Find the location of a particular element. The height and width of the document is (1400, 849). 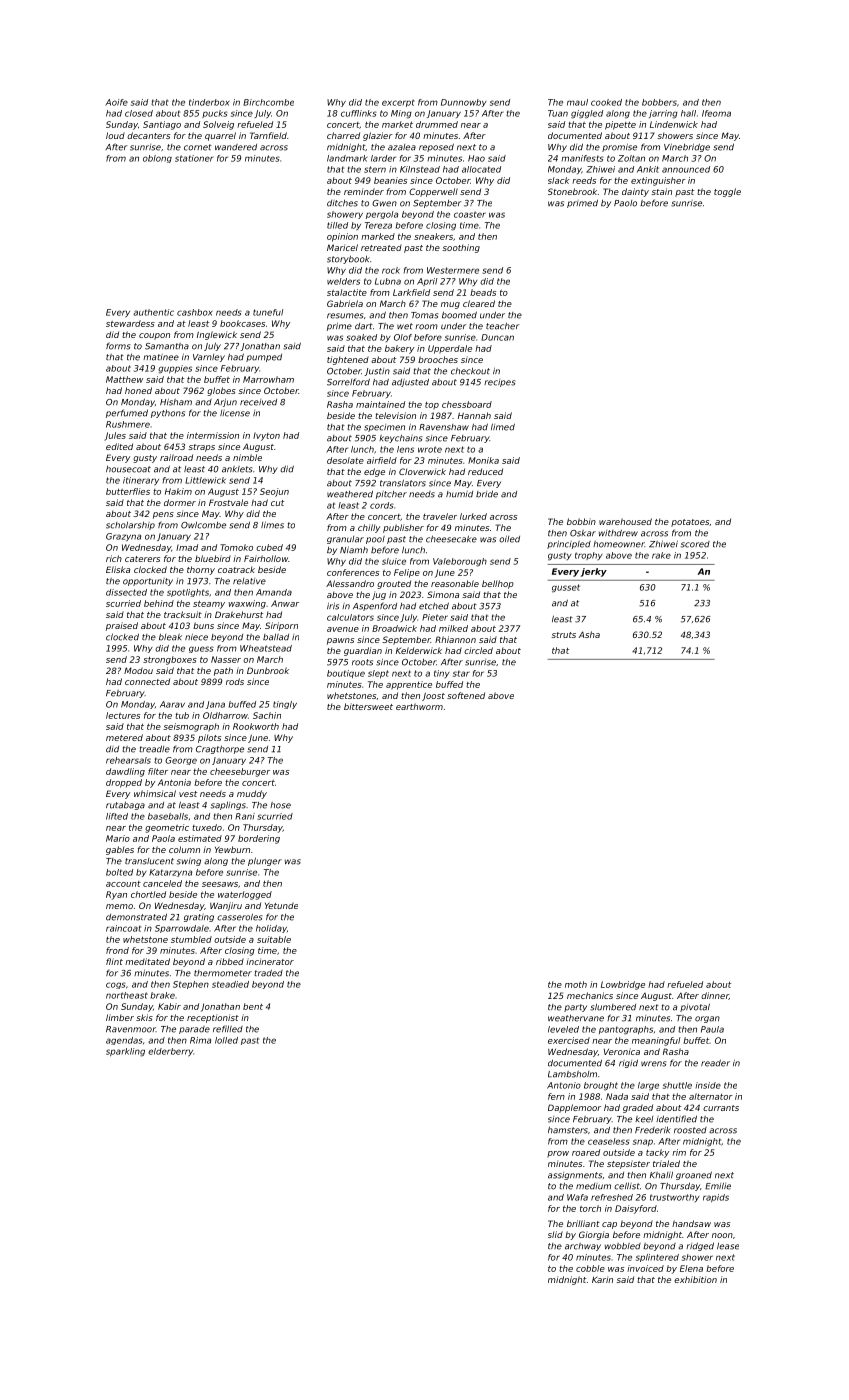

bittersweet is located at coordinates (368, 706).
